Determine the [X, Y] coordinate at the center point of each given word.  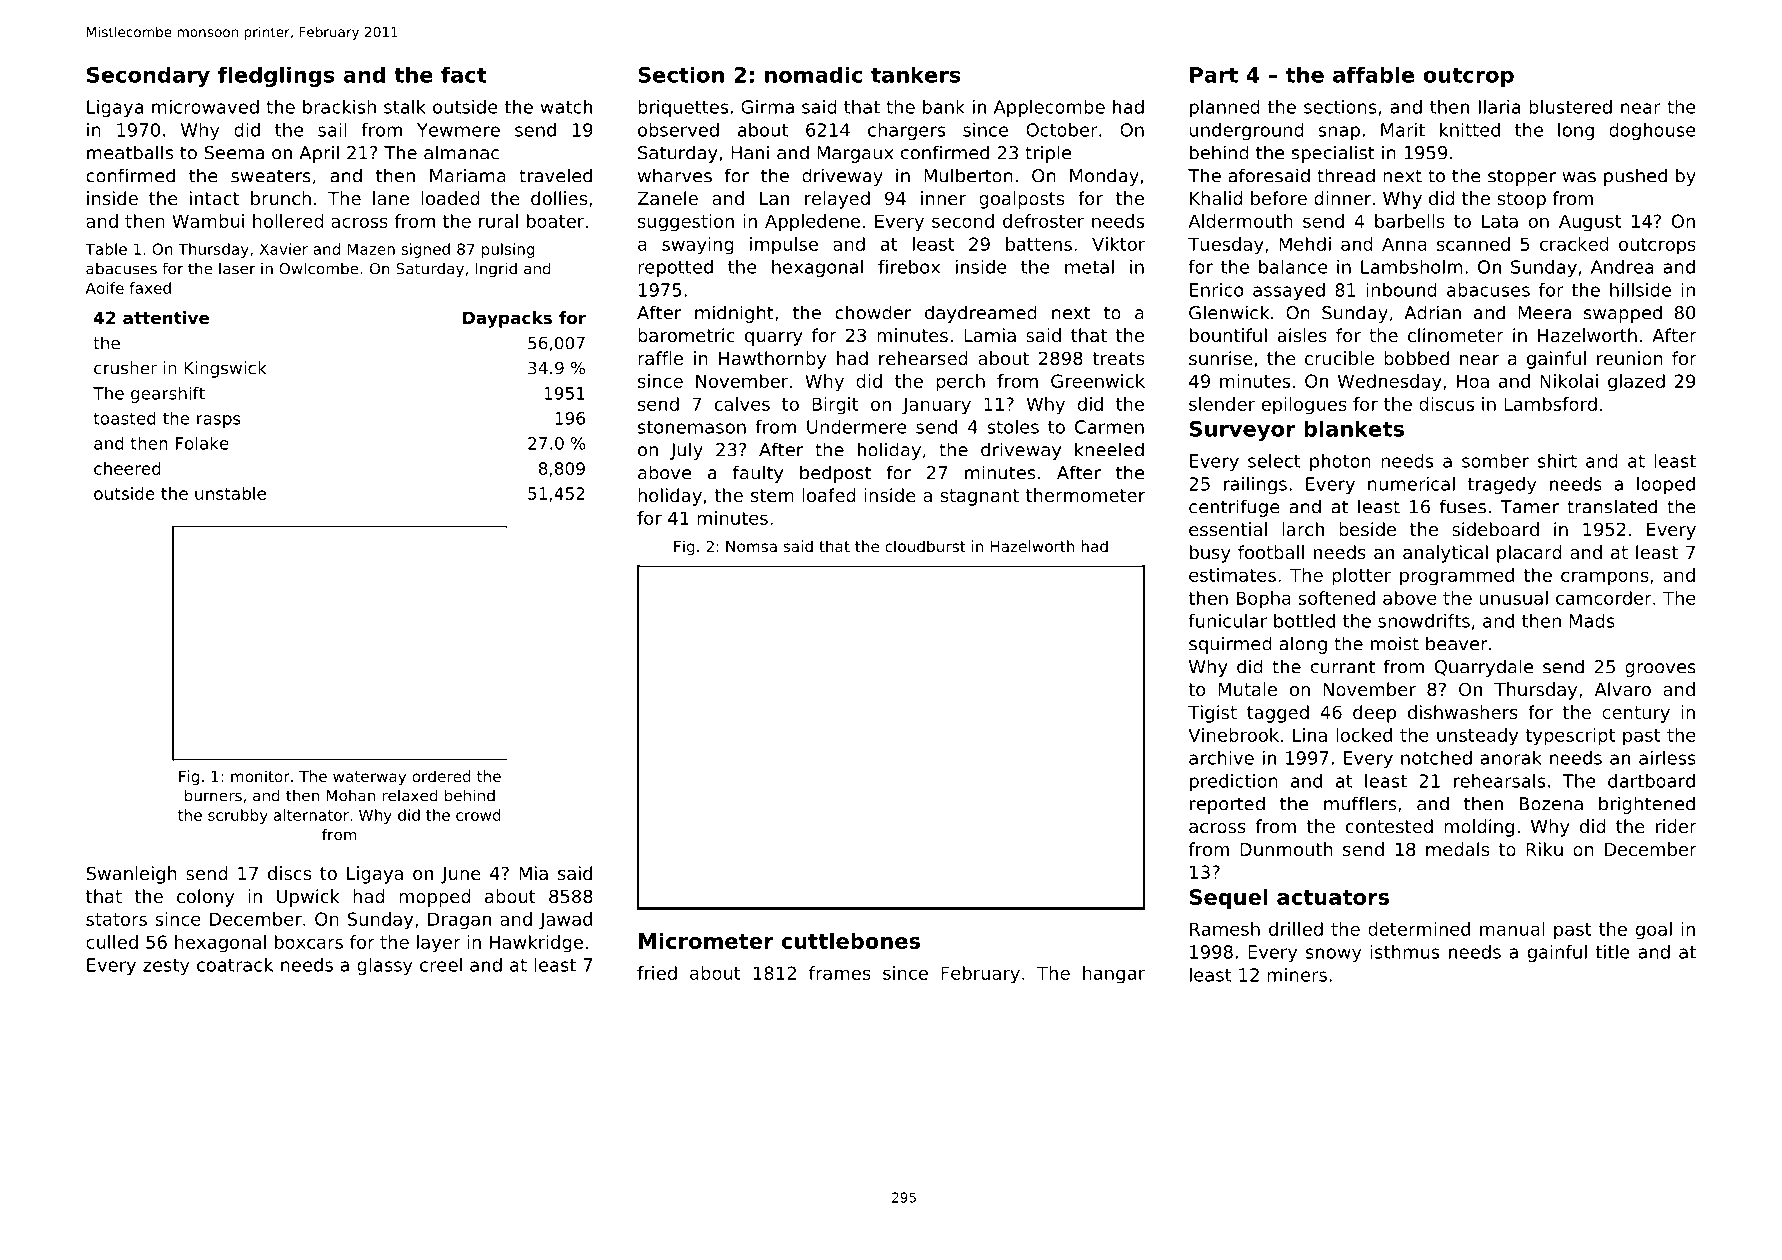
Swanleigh [131, 875]
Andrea [1622, 267]
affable [1373, 75]
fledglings [276, 77]
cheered [127, 468]
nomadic [813, 75]
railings [1255, 485]
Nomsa [751, 546]
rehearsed [923, 358]
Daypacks [507, 319]
